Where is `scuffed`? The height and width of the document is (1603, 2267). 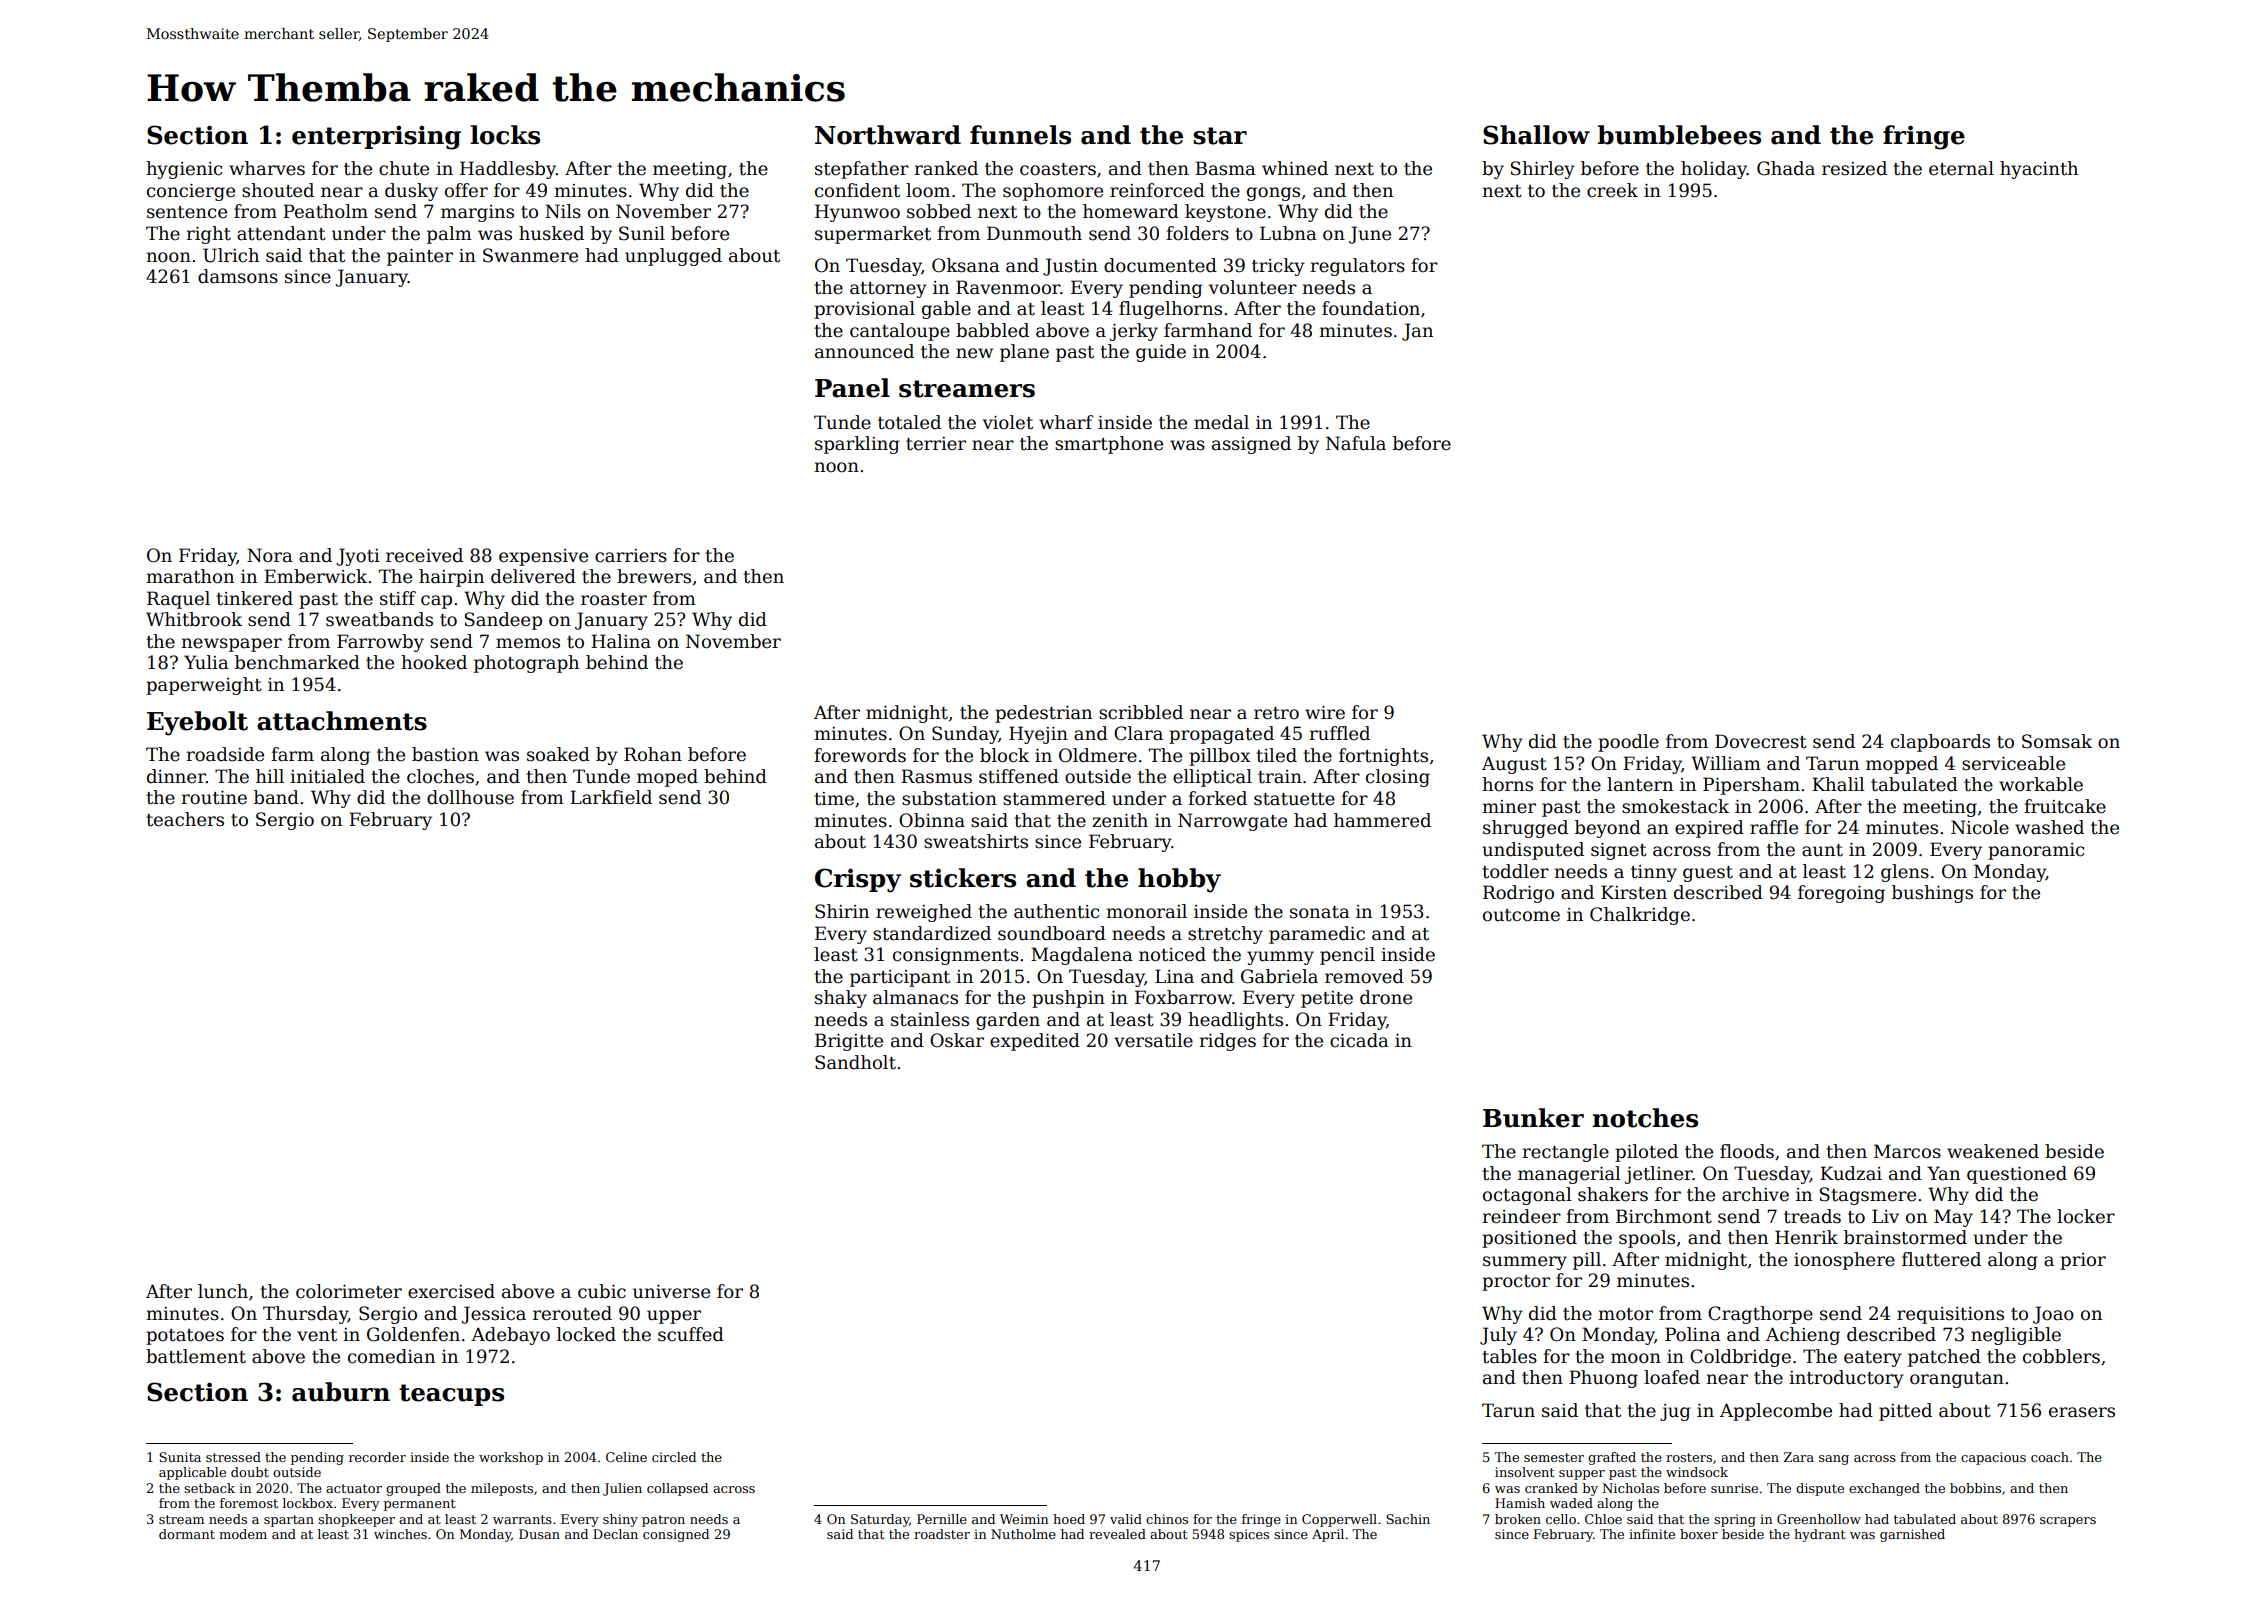 scuffed is located at coordinates (691, 1334).
